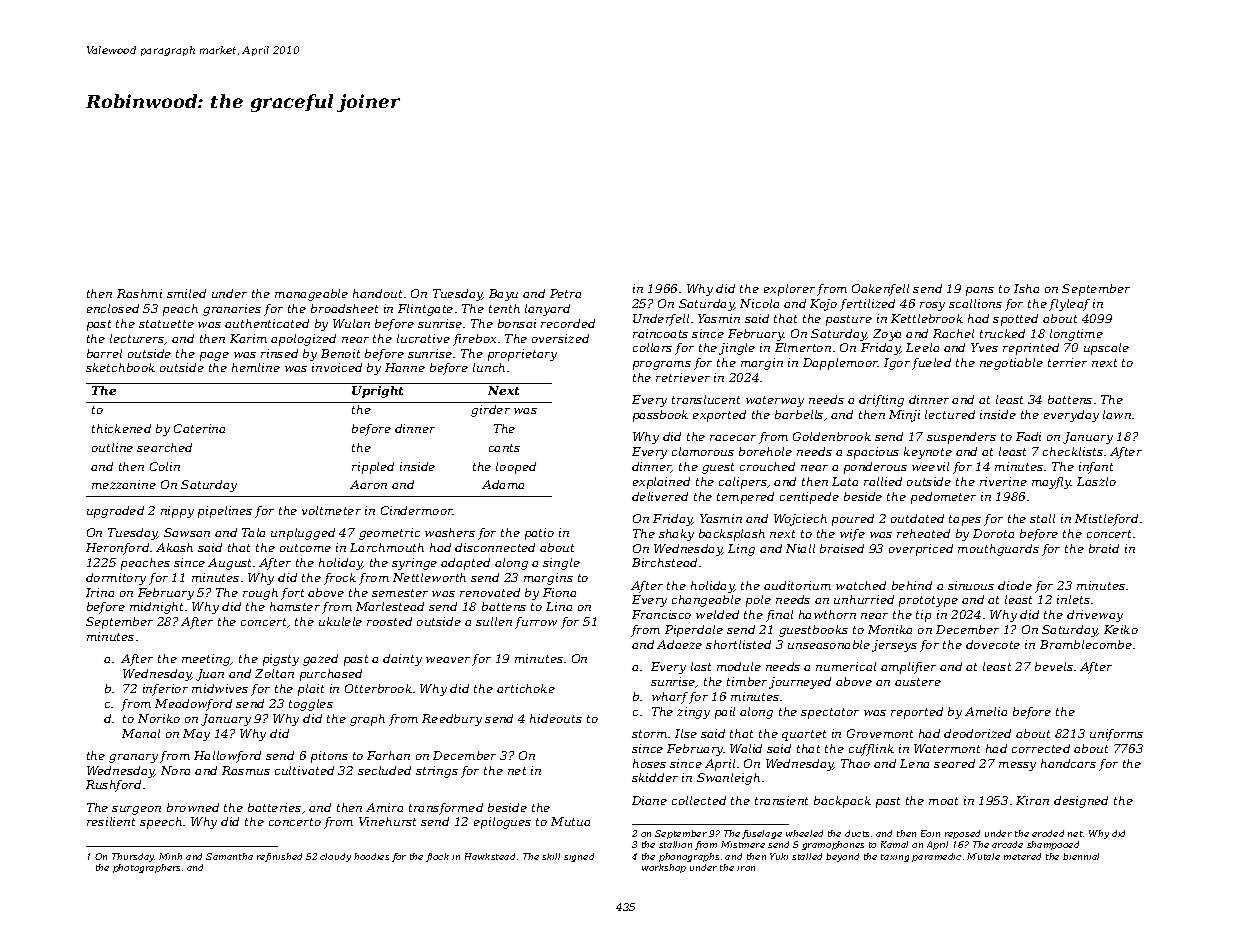 This page has width=1233, height=952. Describe the element at coordinates (490, 592) in the page. I see `renovated` at that location.
